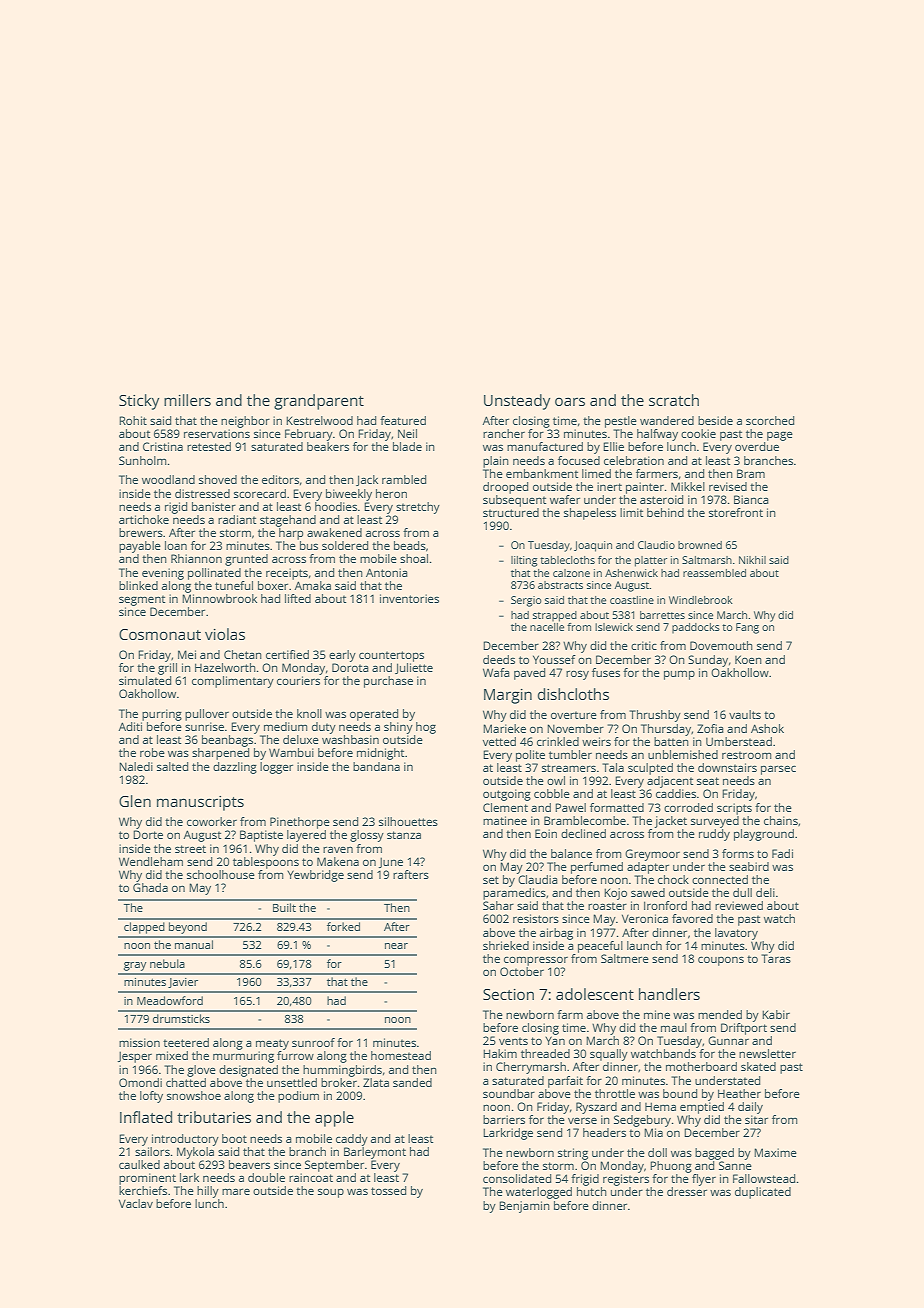 The height and width of the screenshot is (1308, 924). What do you see at coordinates (288, 521) in the screenshot?
I see `stagehand` at bounding box center [288, 521].
